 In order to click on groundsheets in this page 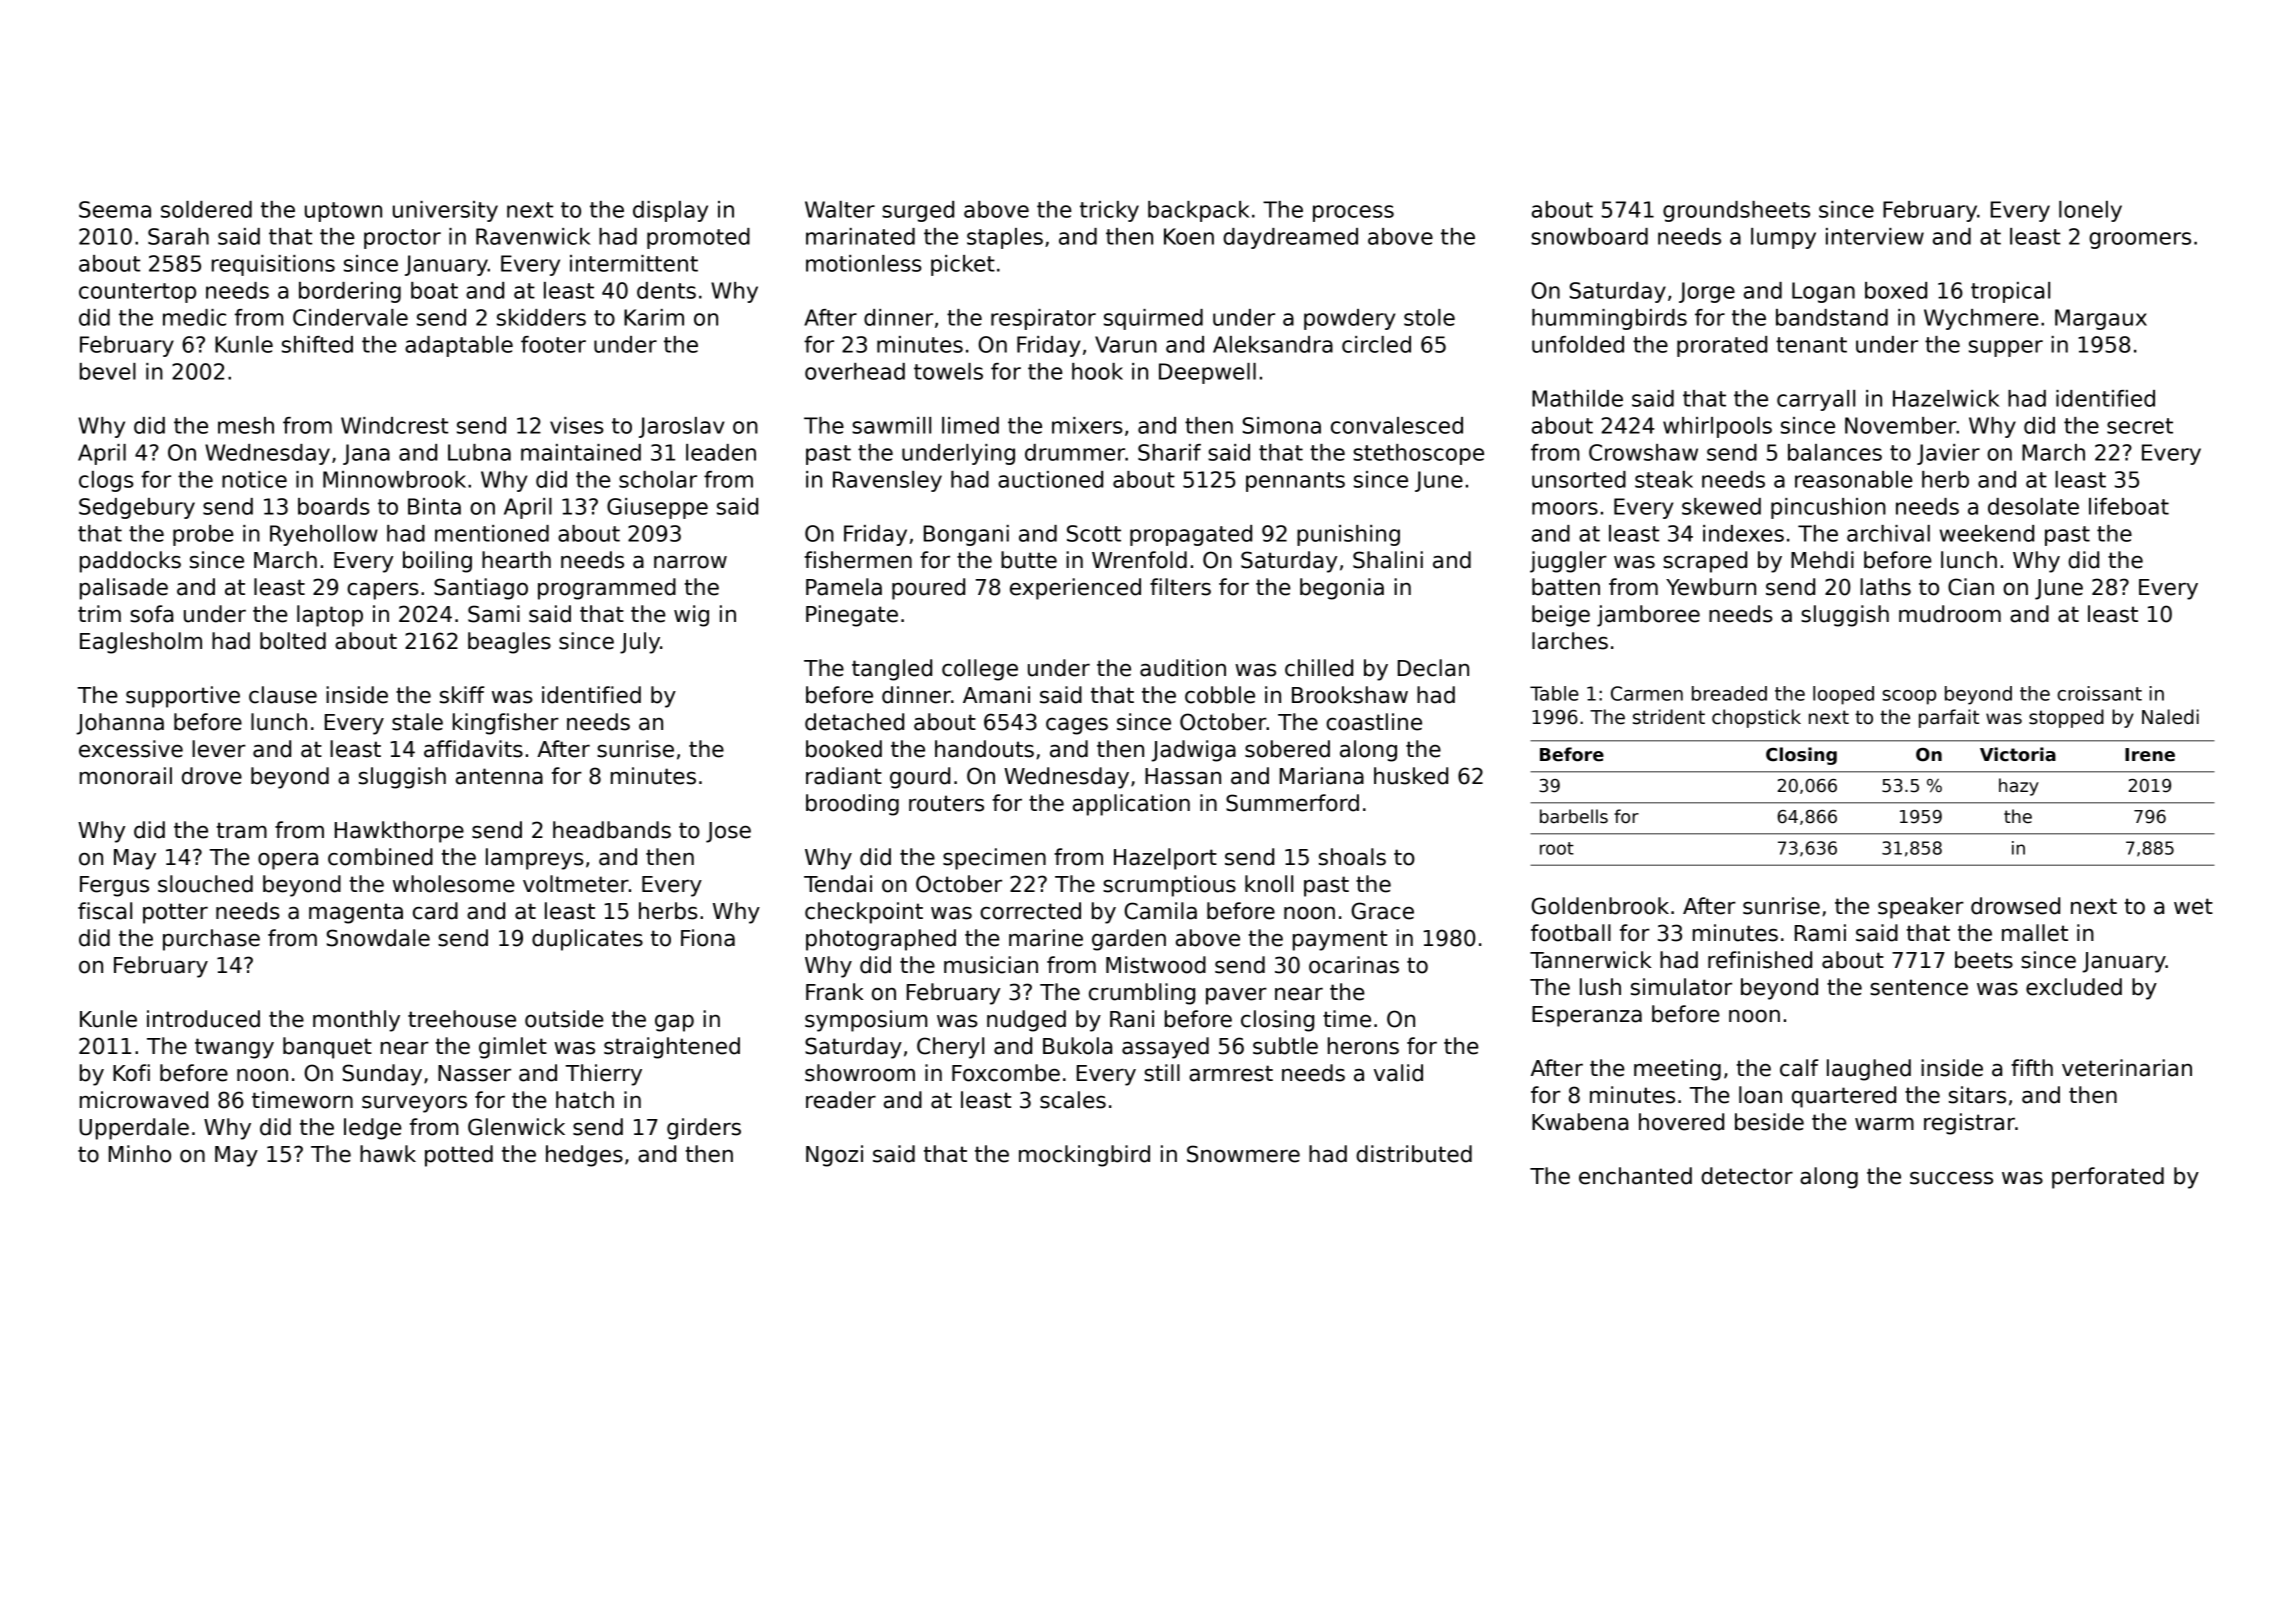, I will do `click(1736, 211)`.
